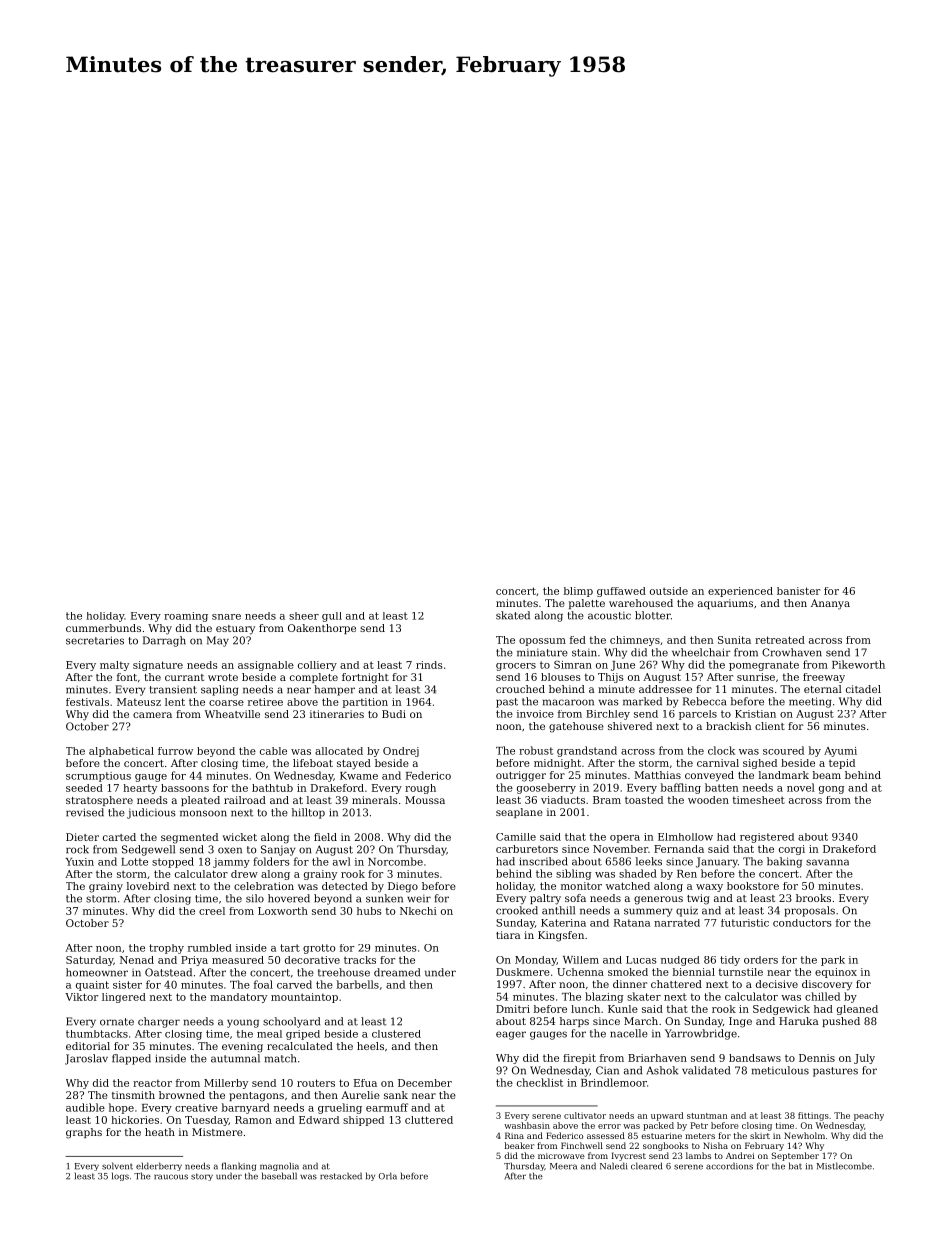 The image size is (952, 1233). Describe the element at coordinates (114, 666) in the page. I see `malty` at that location.
